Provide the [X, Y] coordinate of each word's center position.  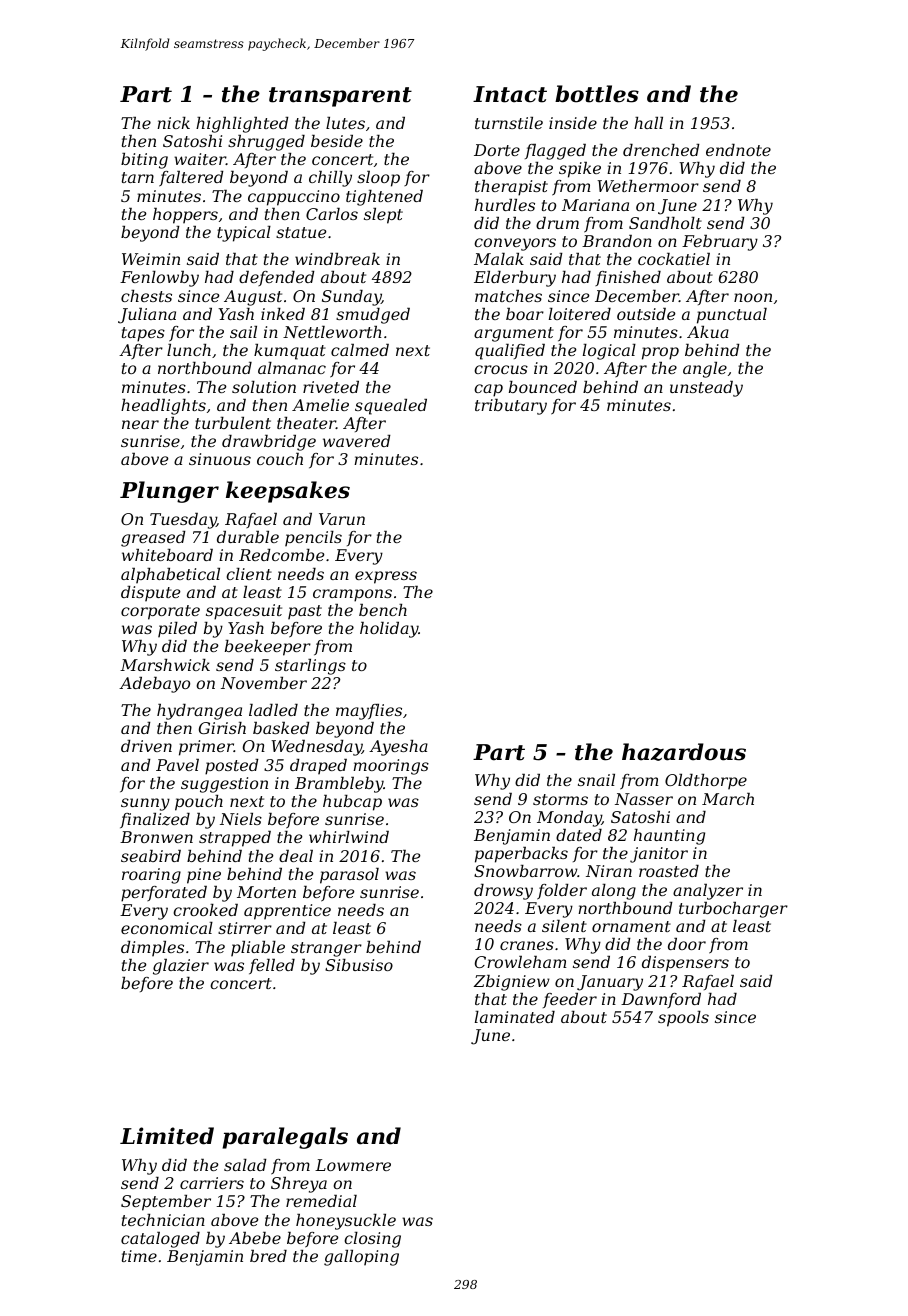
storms [560, 799]
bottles [597, 94]
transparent [340, 97]
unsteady [706, 389]
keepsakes [288, 492]
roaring [151, 876]
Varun [342, 519]
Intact [510, 94]
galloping [361, 1258]
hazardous [684, 752]
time [139, 1256]
